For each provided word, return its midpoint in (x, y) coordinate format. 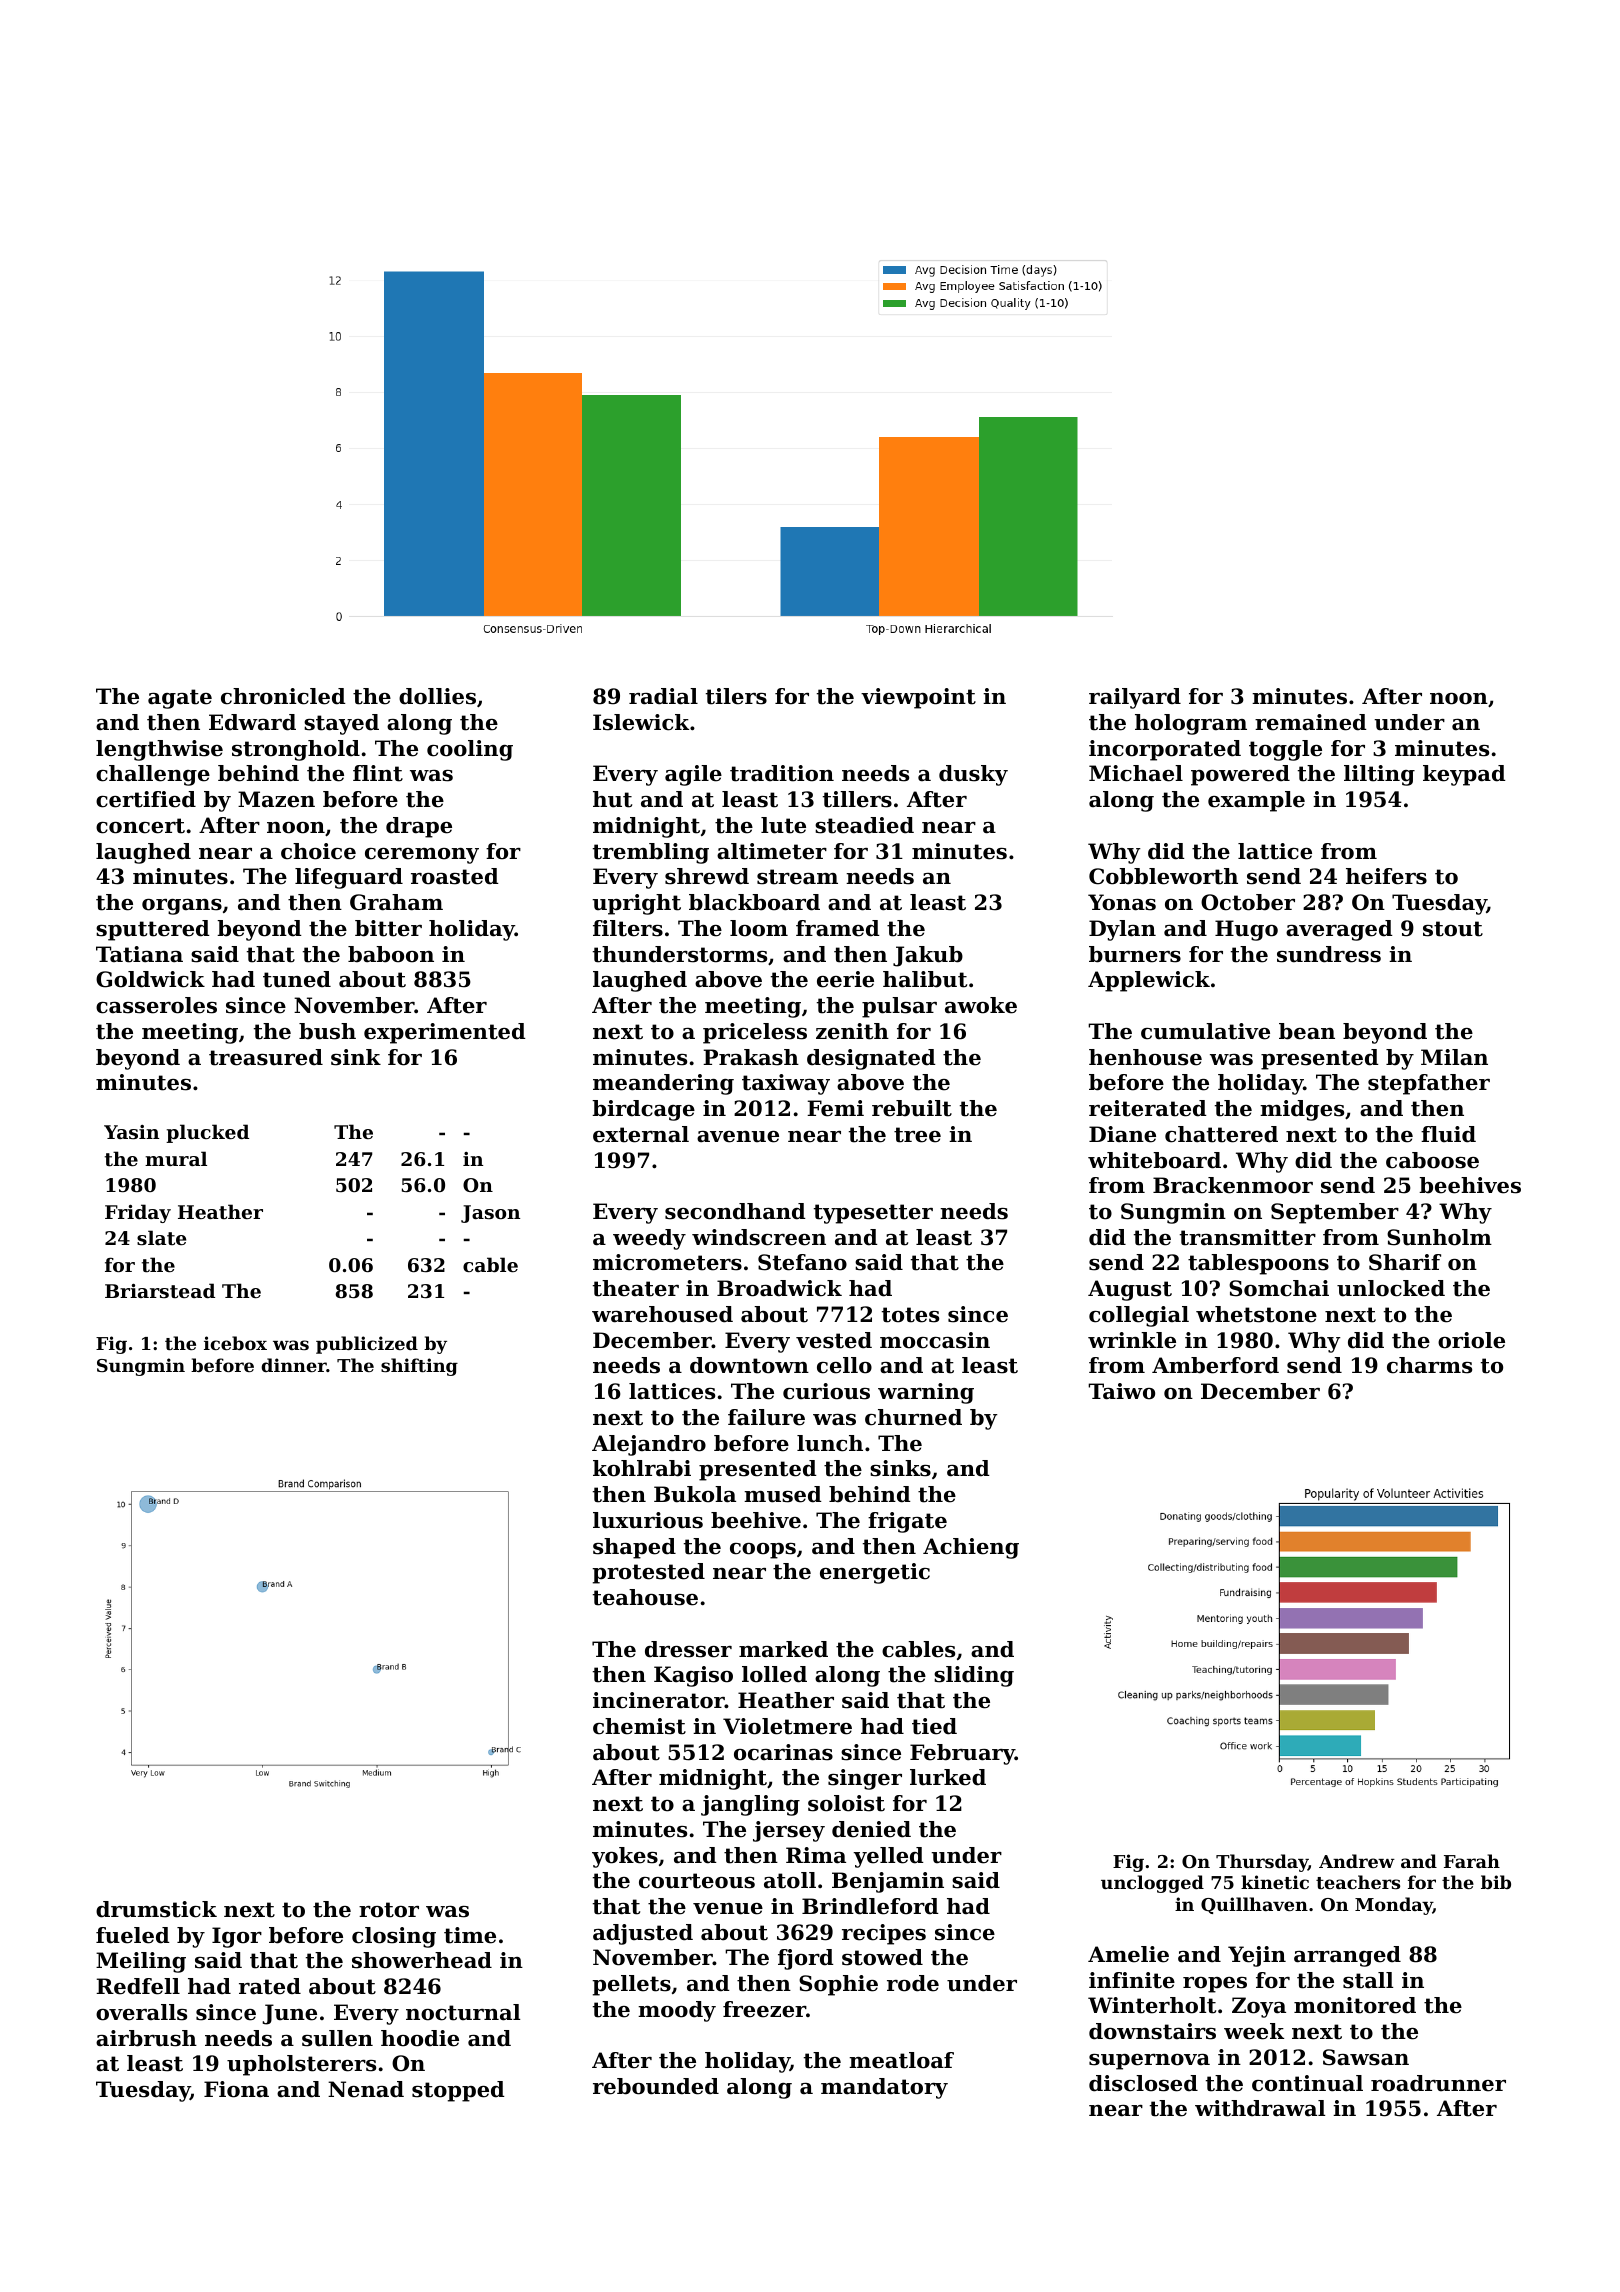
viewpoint (918, 698)
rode (913, 1983)
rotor (389, 1910)
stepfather (1429, 1084)
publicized (367, 1345)
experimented (445, 1033)
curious (826, 1391)
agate (180, 699)
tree (917, 1135)
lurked (948, 1777)
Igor (237, 1937)
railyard (1135, 698)
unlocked (1391, 1288)
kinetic (1275, 1882)
